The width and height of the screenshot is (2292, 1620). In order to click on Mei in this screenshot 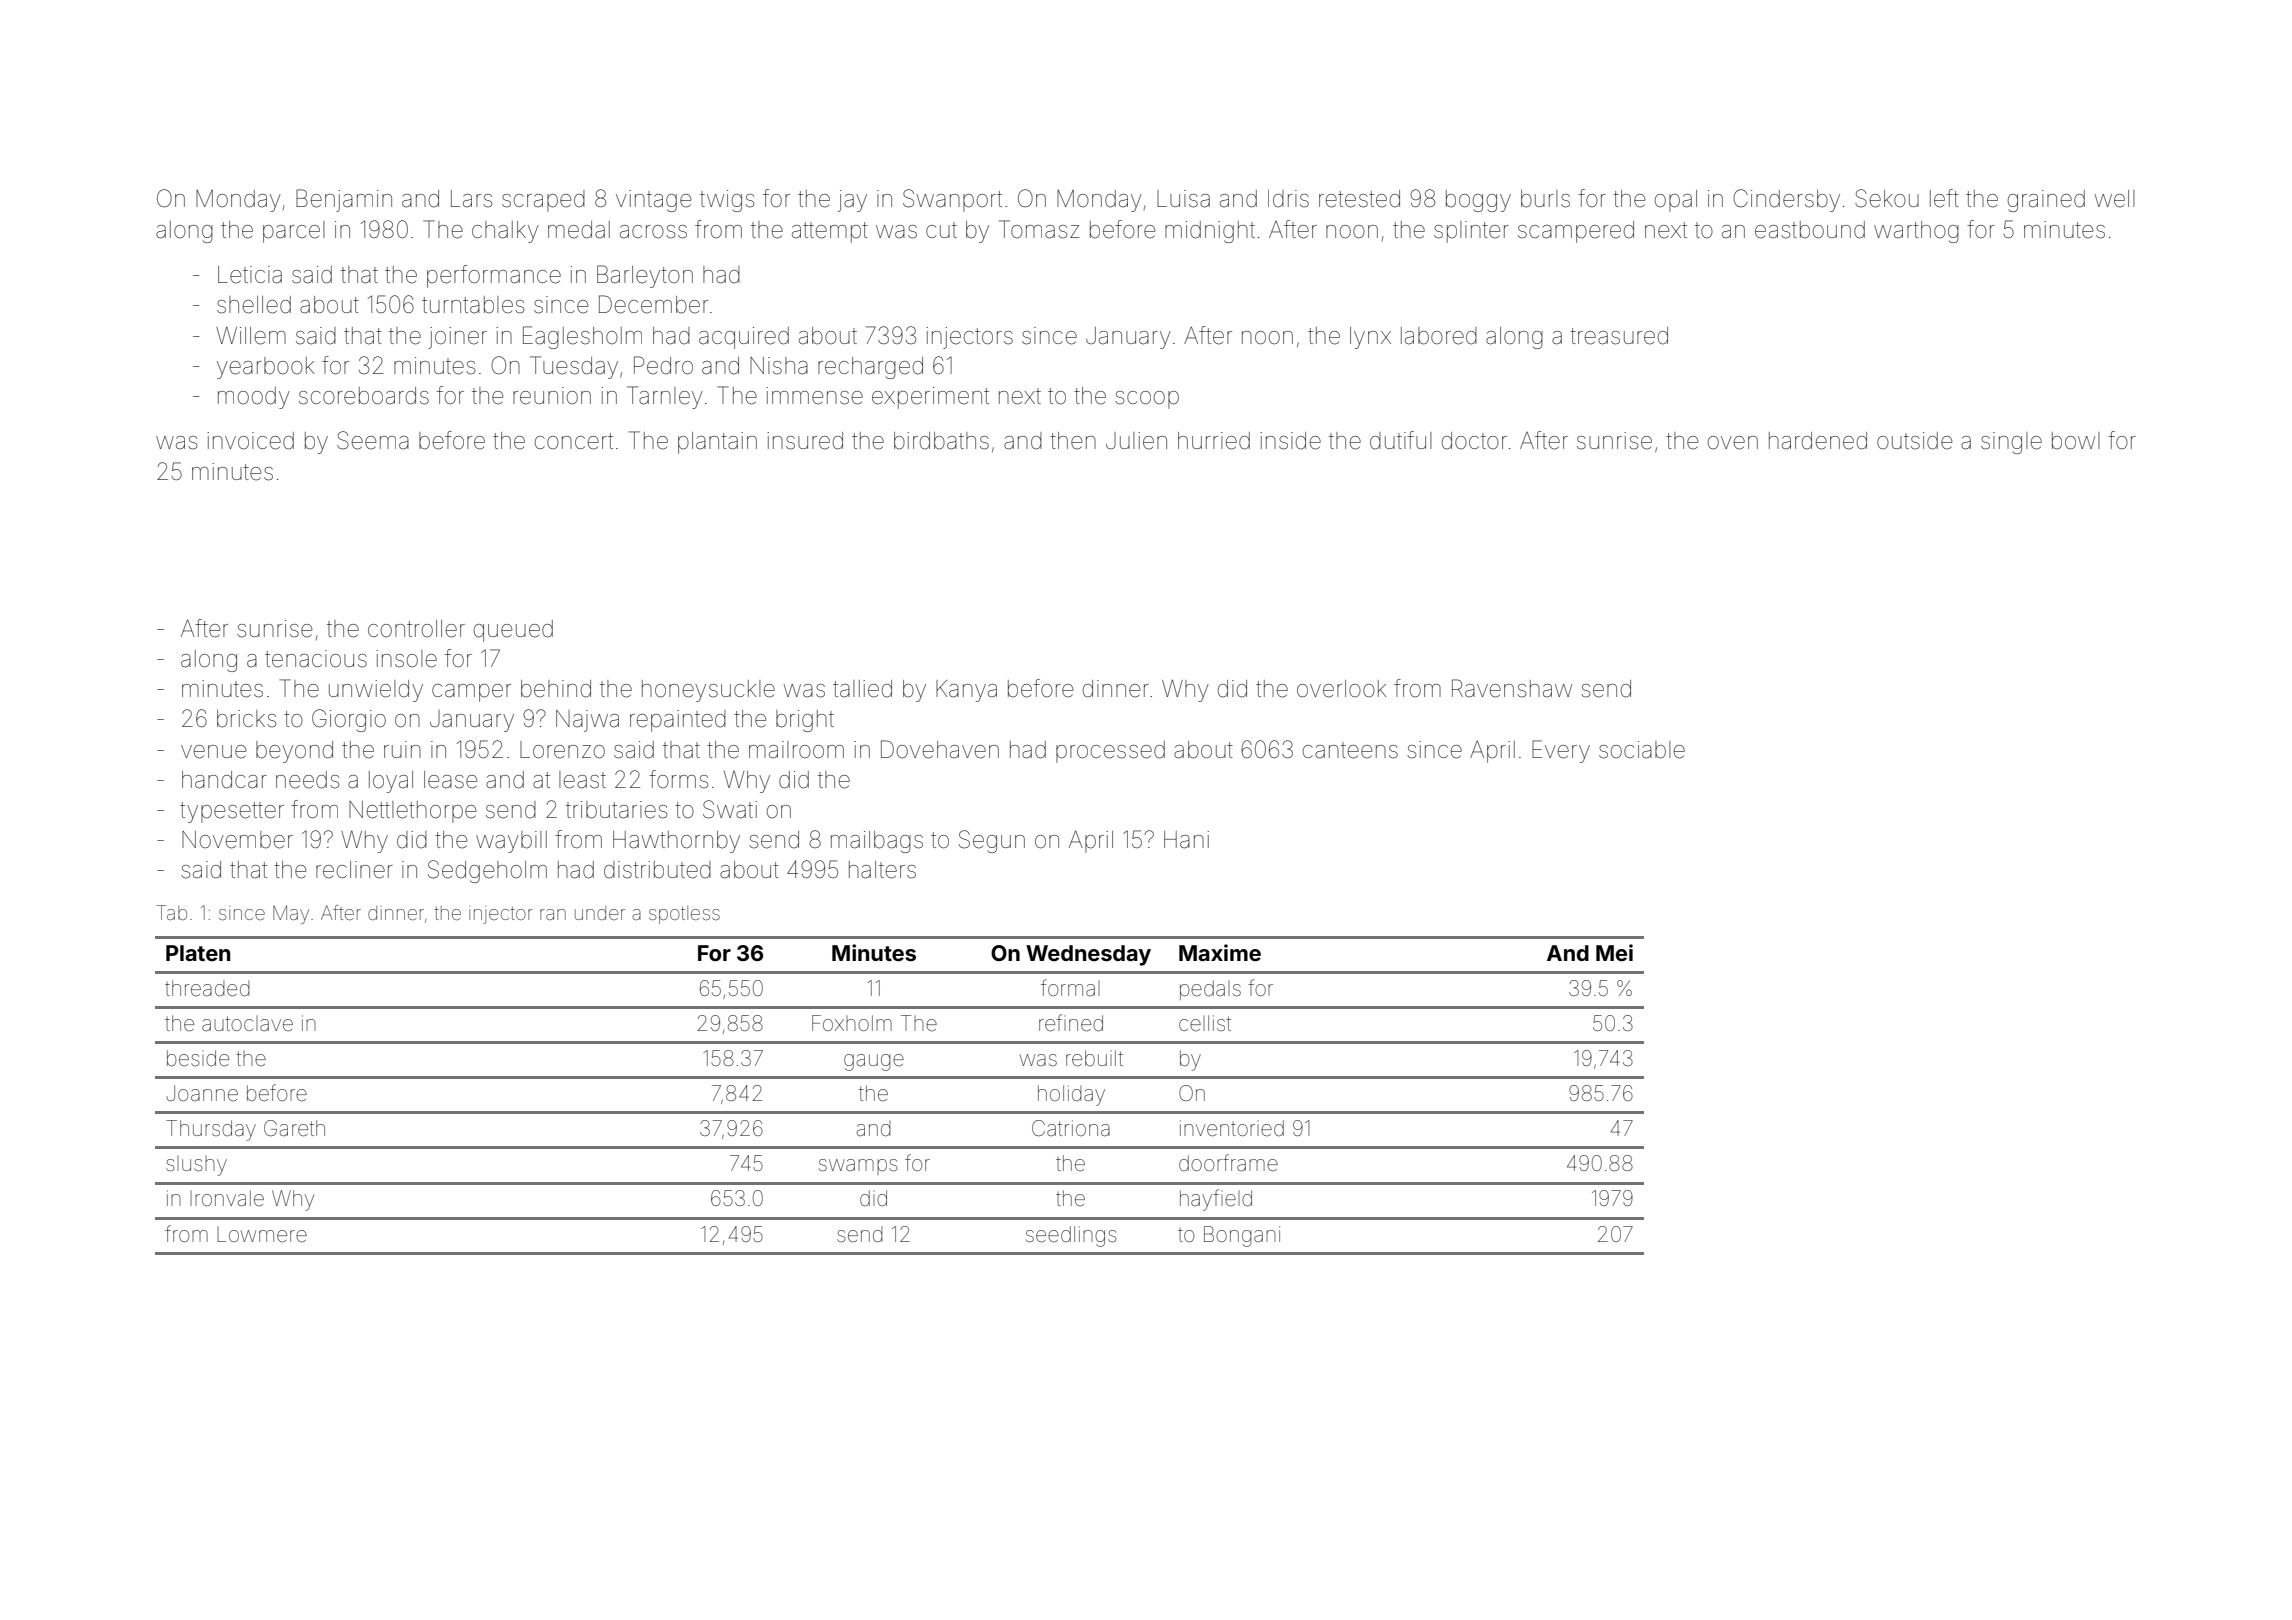, I will do `click(1614, 952)`.
